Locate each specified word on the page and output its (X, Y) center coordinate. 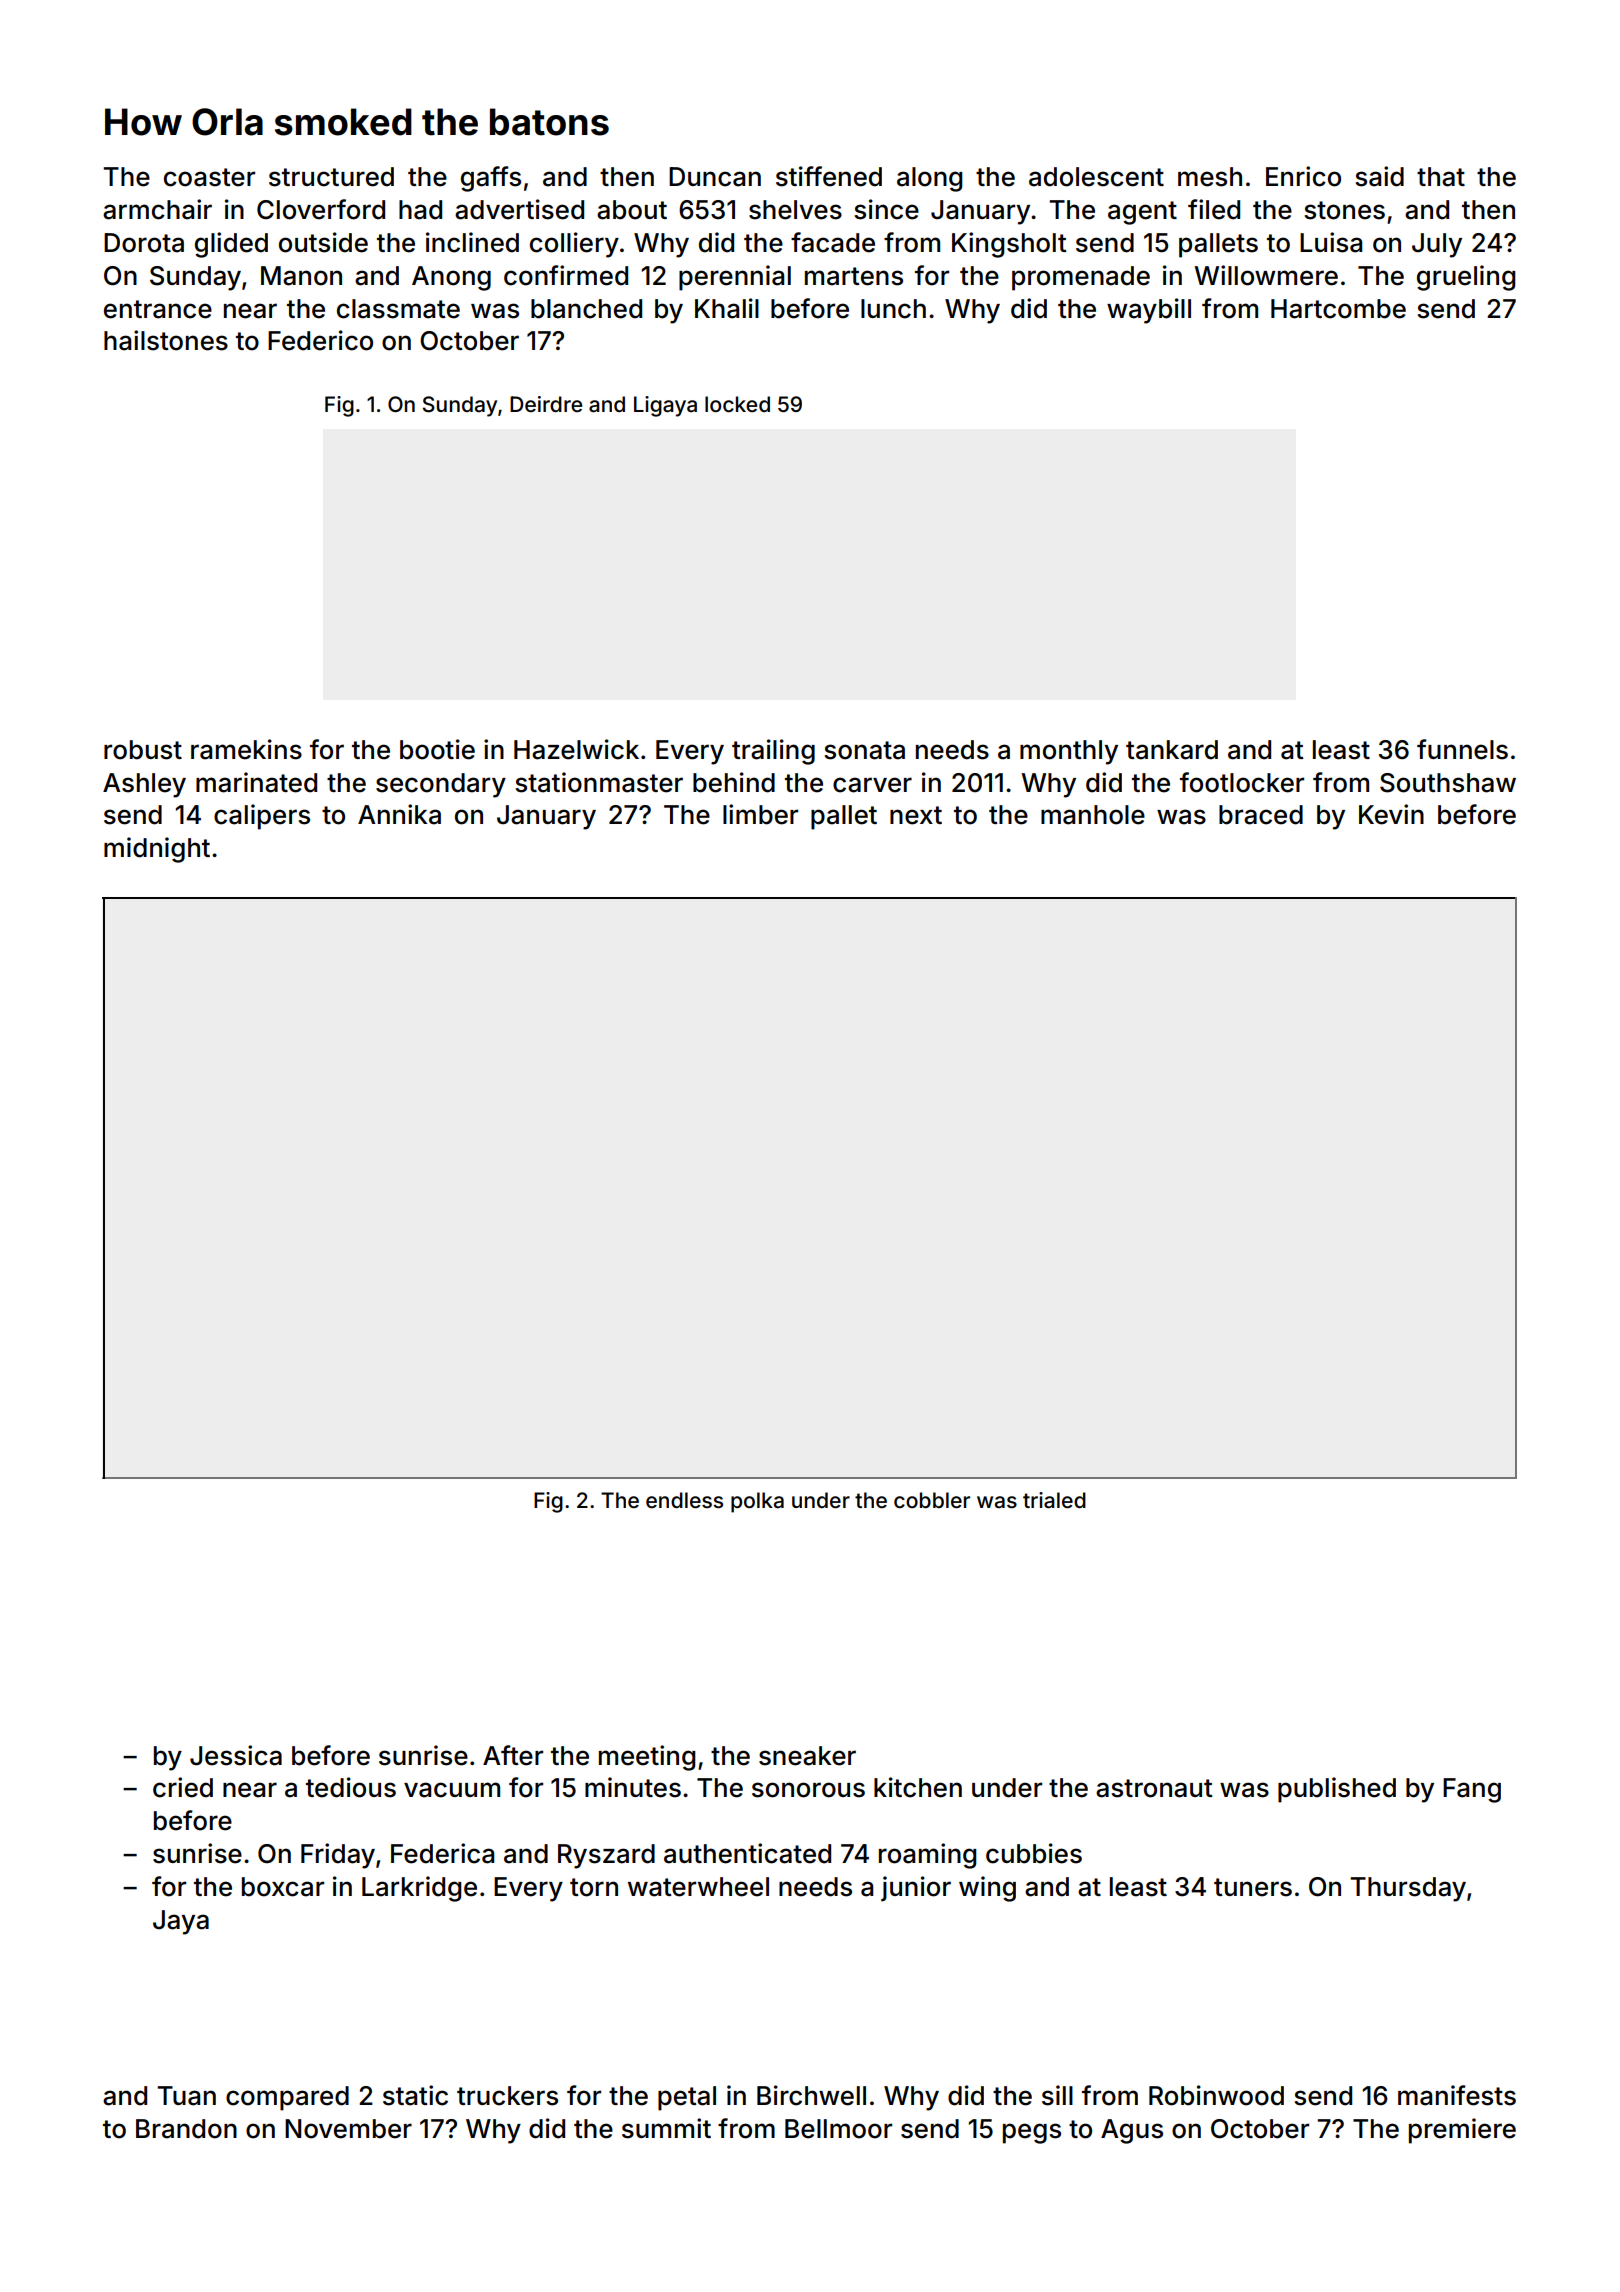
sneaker (807, 1756)
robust (143, 750)
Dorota (144, 243)
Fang (1472, 1790)
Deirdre (546, 404)
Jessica (236, 1755)
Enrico (1303, 176)
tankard (1172, 750)
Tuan (186, 2096)
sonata (864, 750)
